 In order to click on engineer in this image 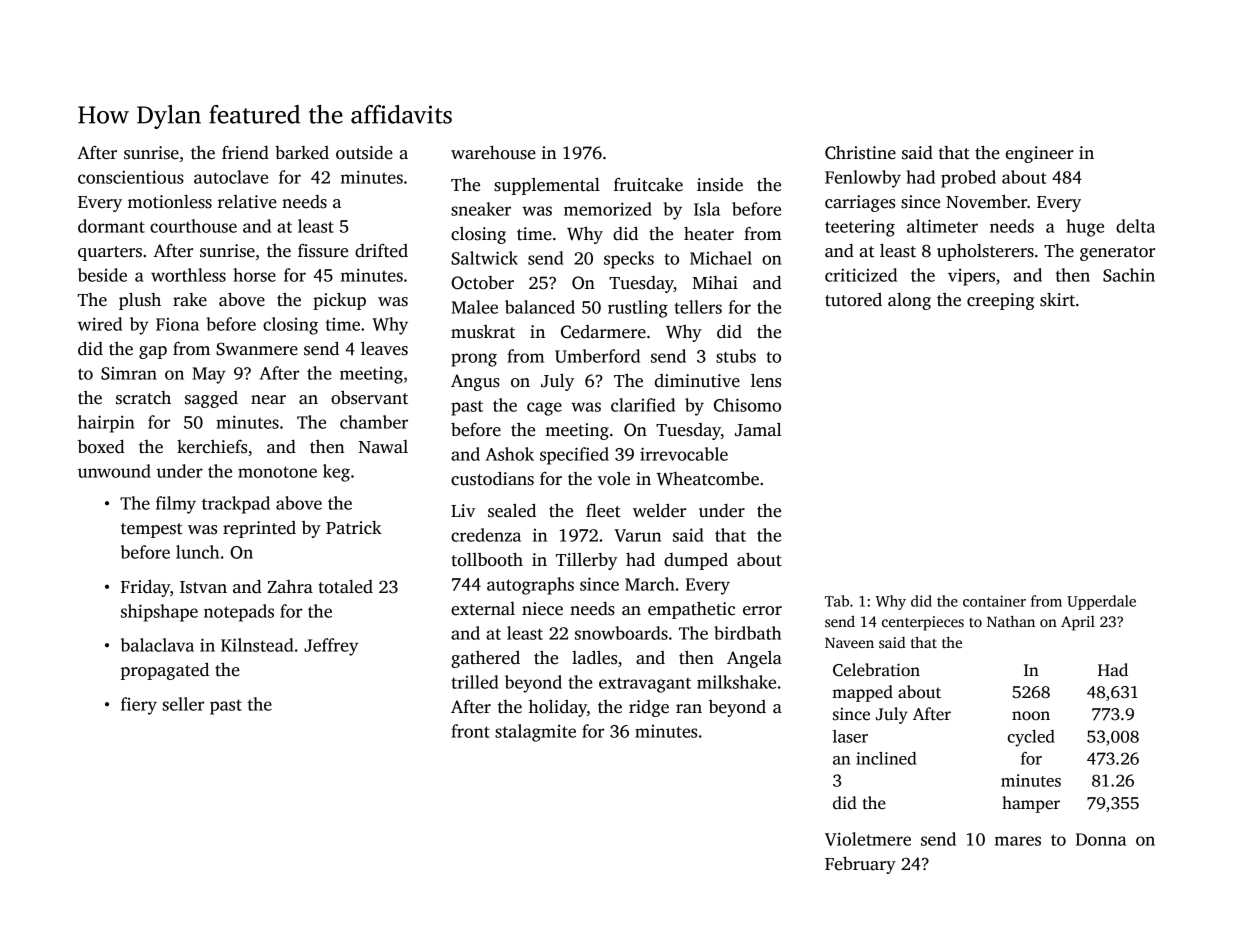, I will do `click(1040, 154)`.
